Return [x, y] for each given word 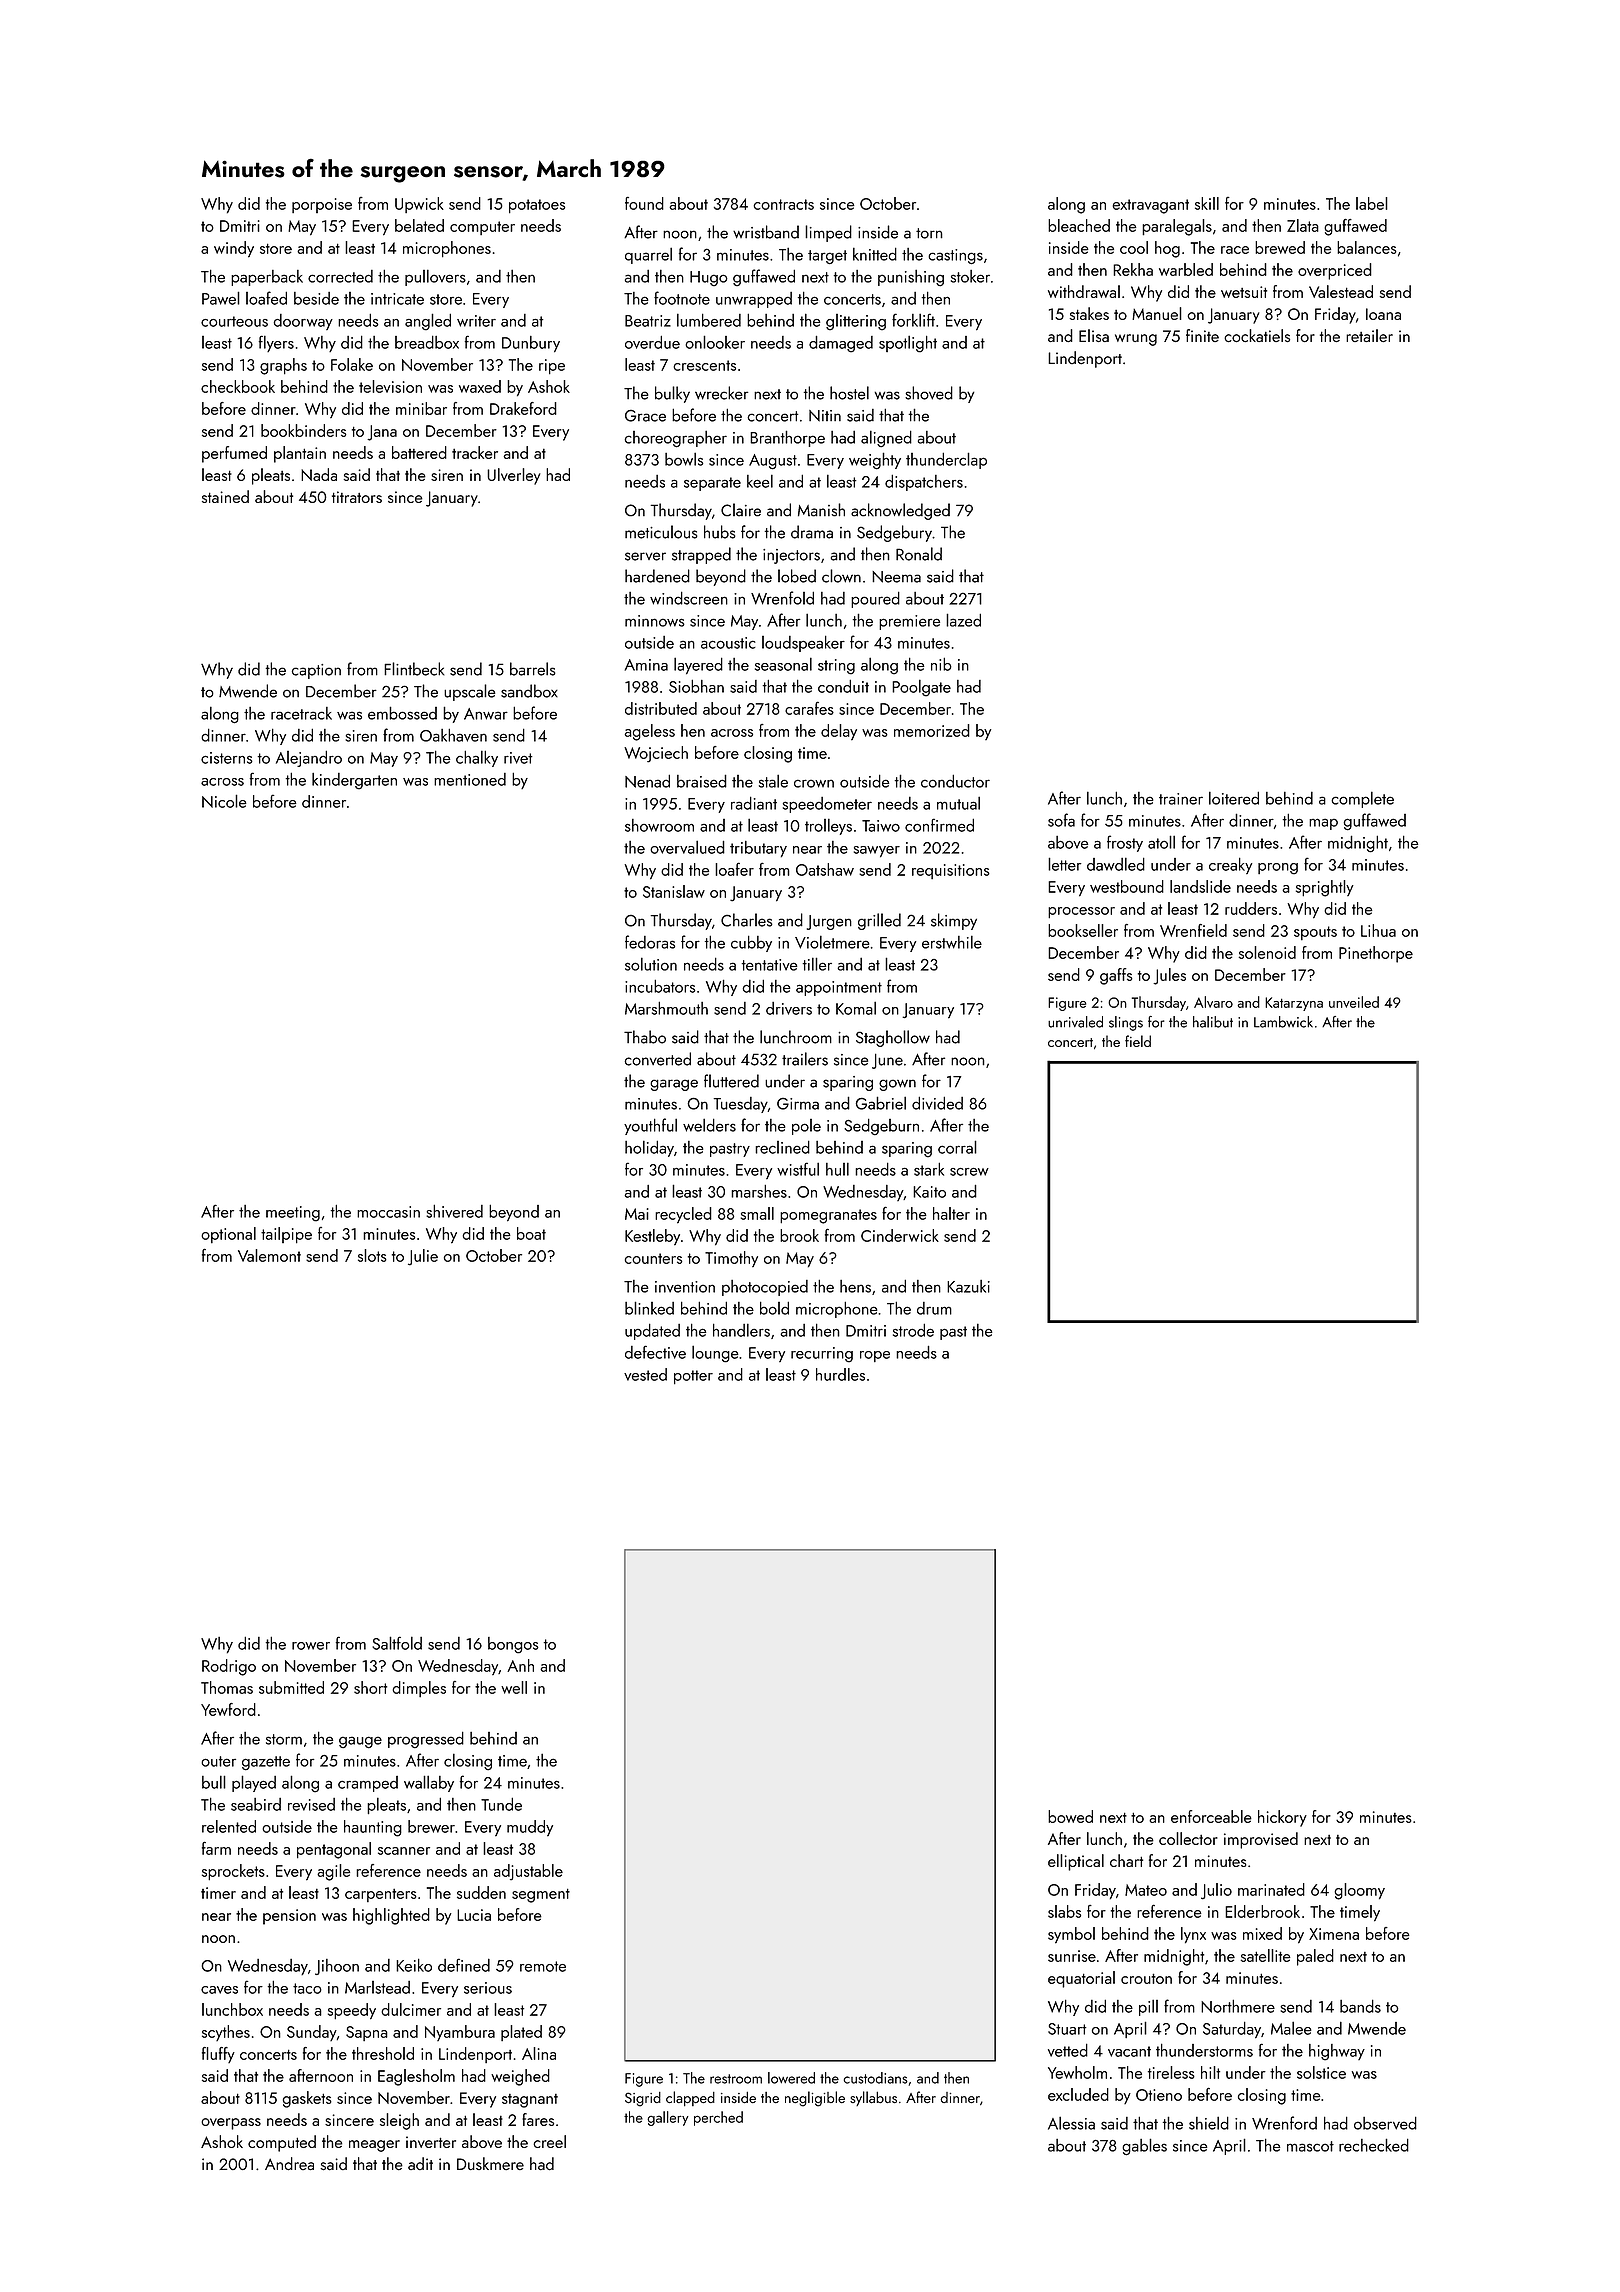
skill [1207, 203]
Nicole [224, 801]
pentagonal [334, 1850]
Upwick [419, 205]
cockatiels [1257, 335]
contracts [783, 204]
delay [839, 732]
